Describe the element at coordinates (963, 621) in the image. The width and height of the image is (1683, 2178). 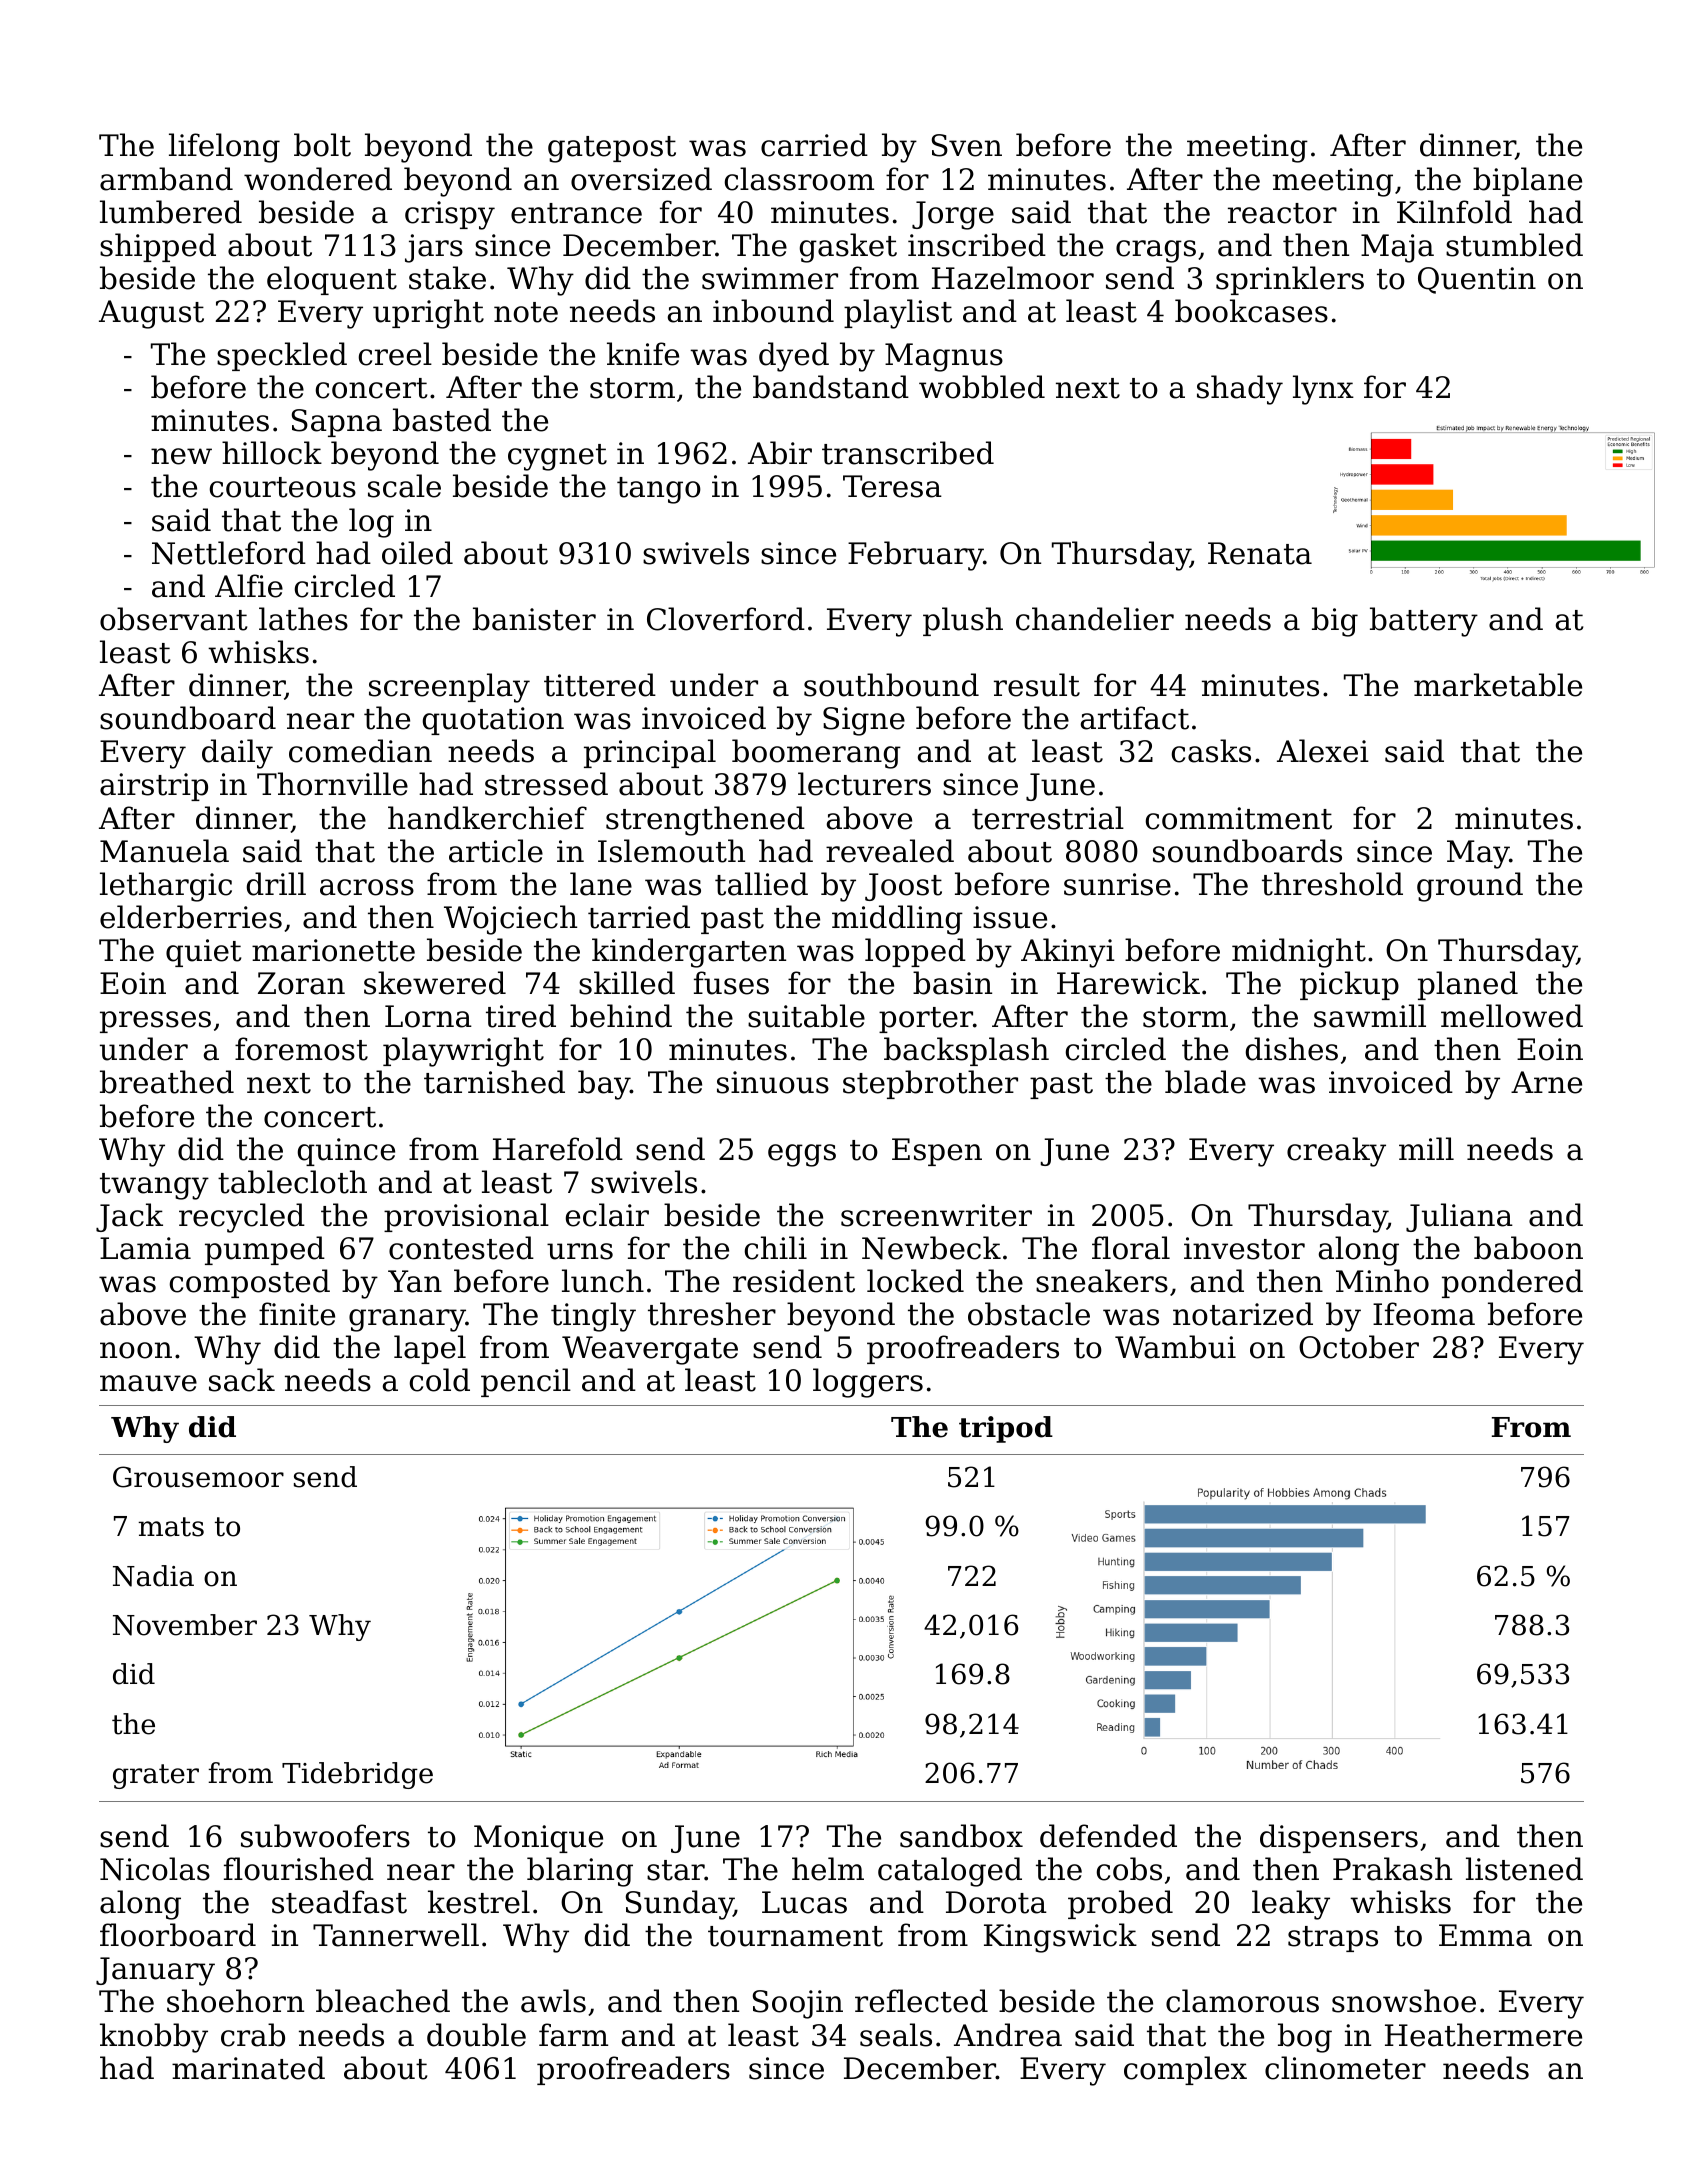
I see `plush` at that location.
